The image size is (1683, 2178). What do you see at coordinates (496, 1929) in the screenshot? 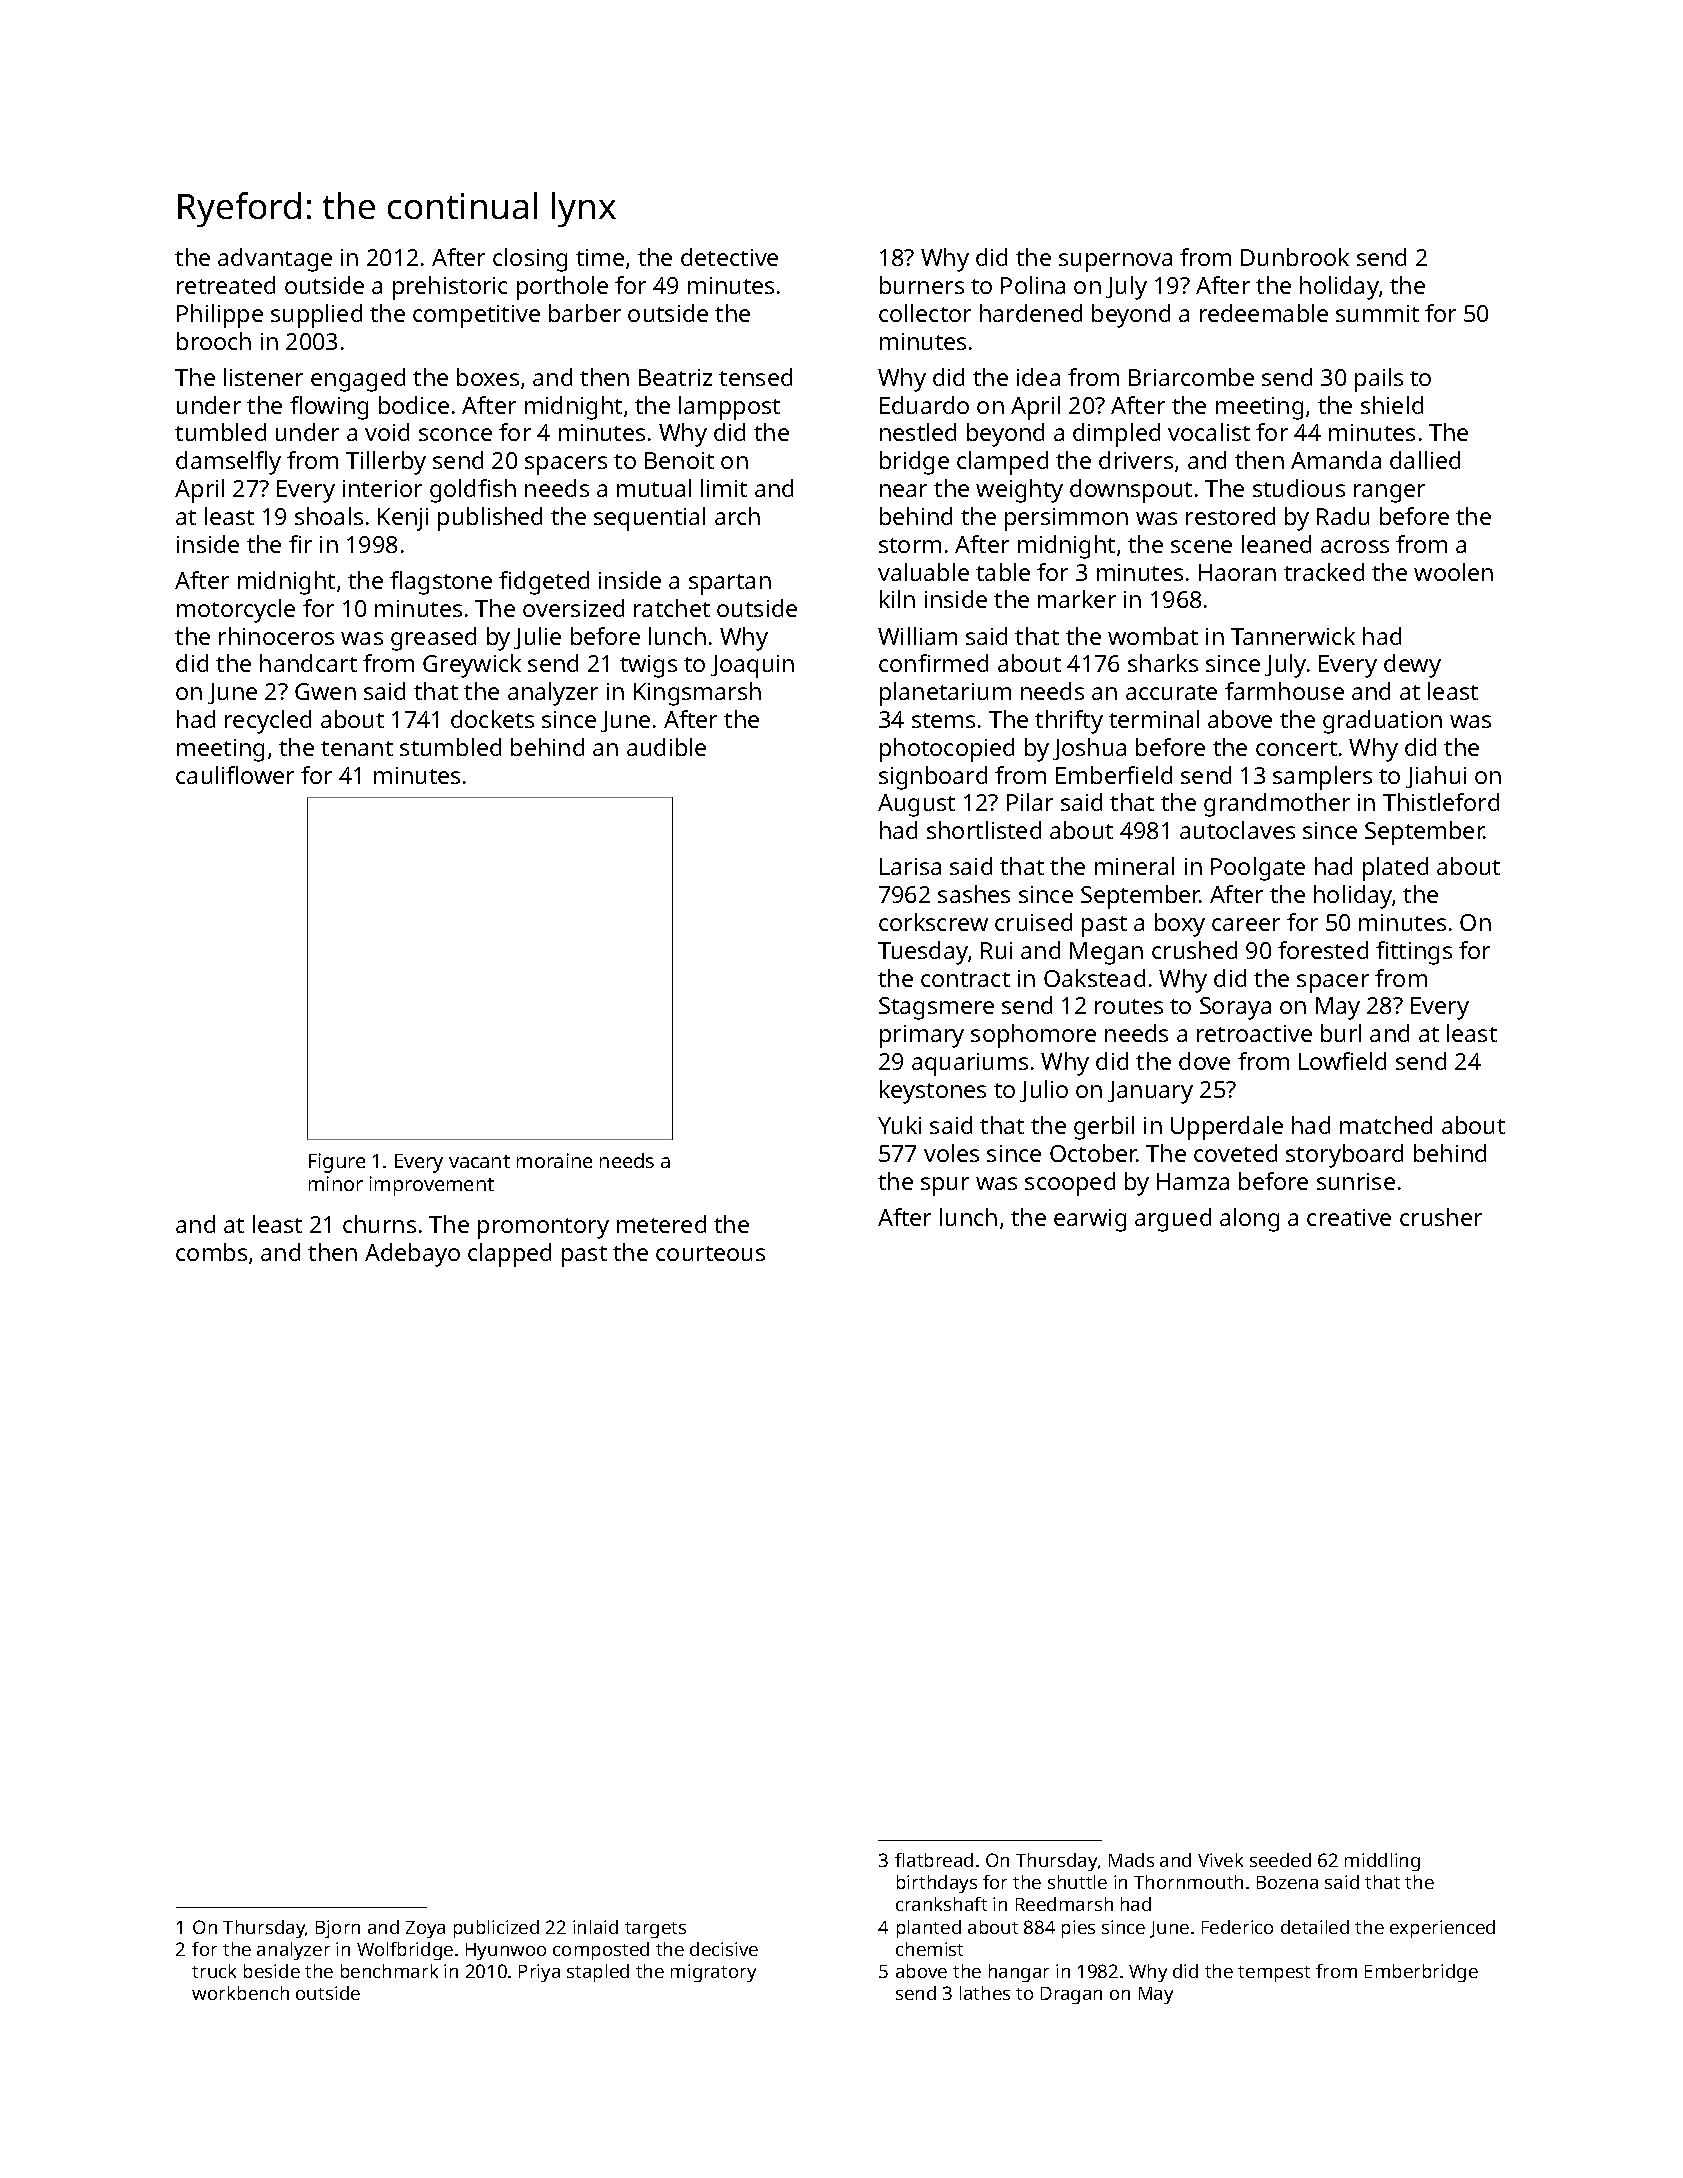
I see `publicized` at bounding box center [496, 1929].
